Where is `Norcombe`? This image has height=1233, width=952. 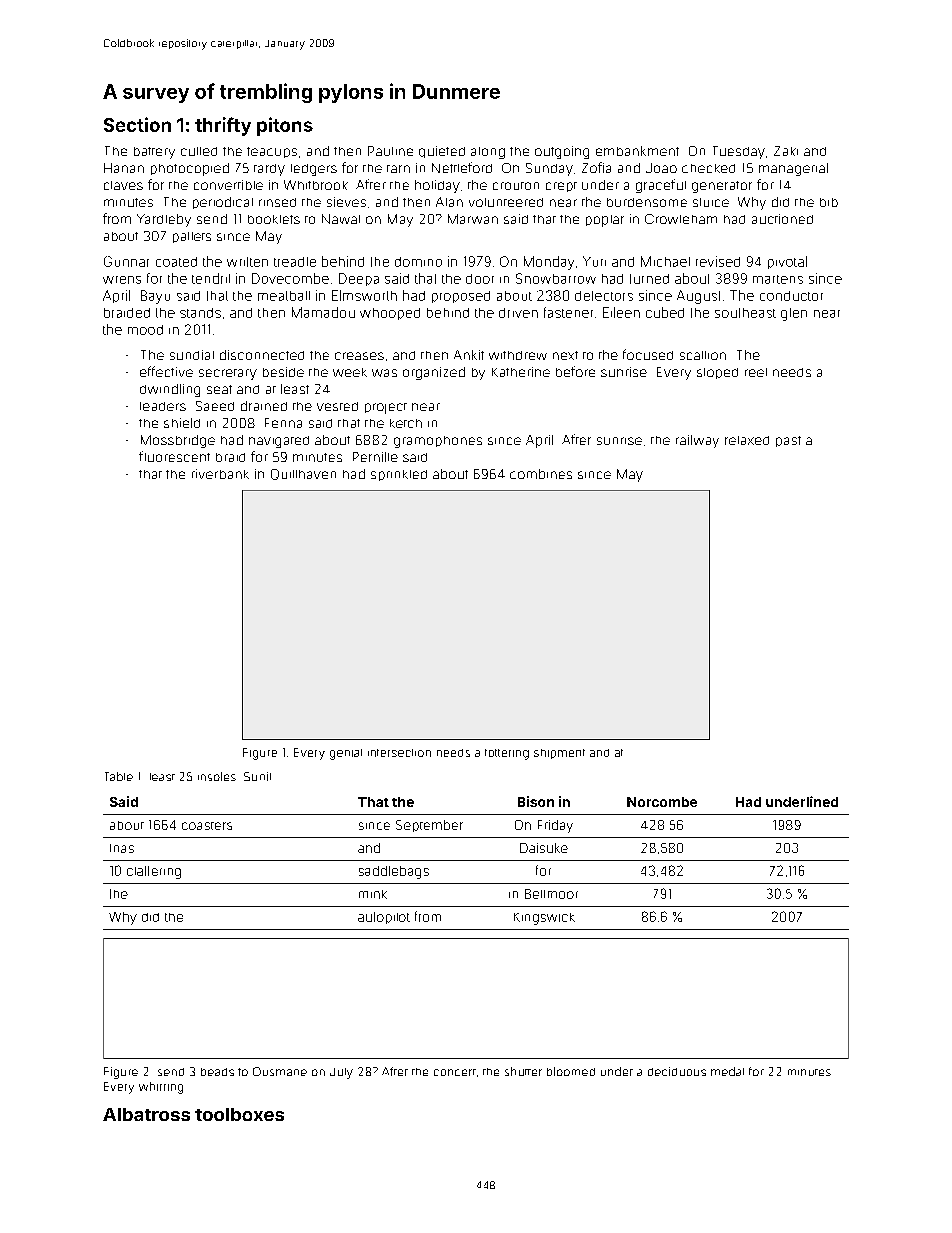 Norcombe is located at coordinates (662, 802).
